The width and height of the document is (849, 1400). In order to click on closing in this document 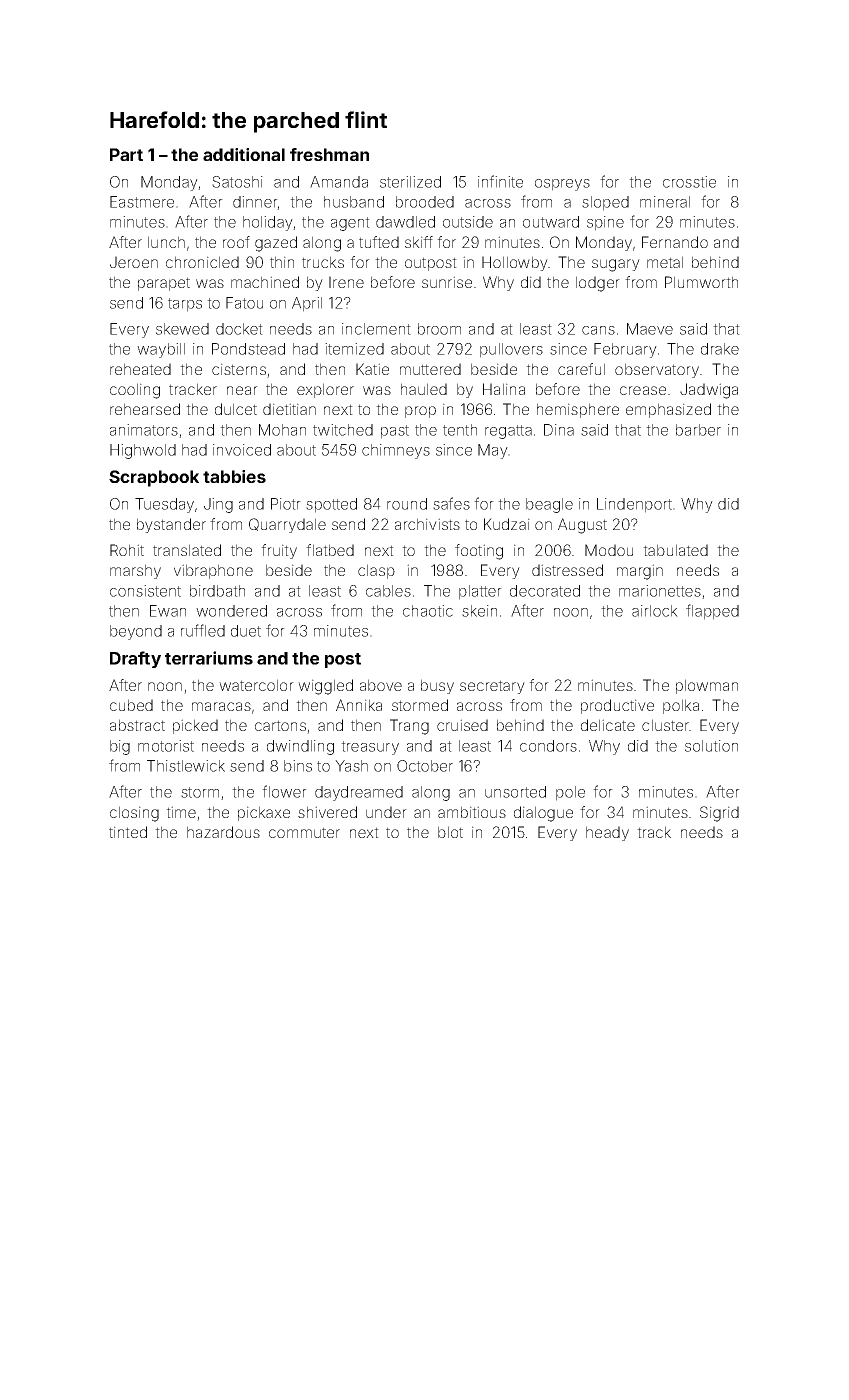, I will do `click(134, 814)`.
